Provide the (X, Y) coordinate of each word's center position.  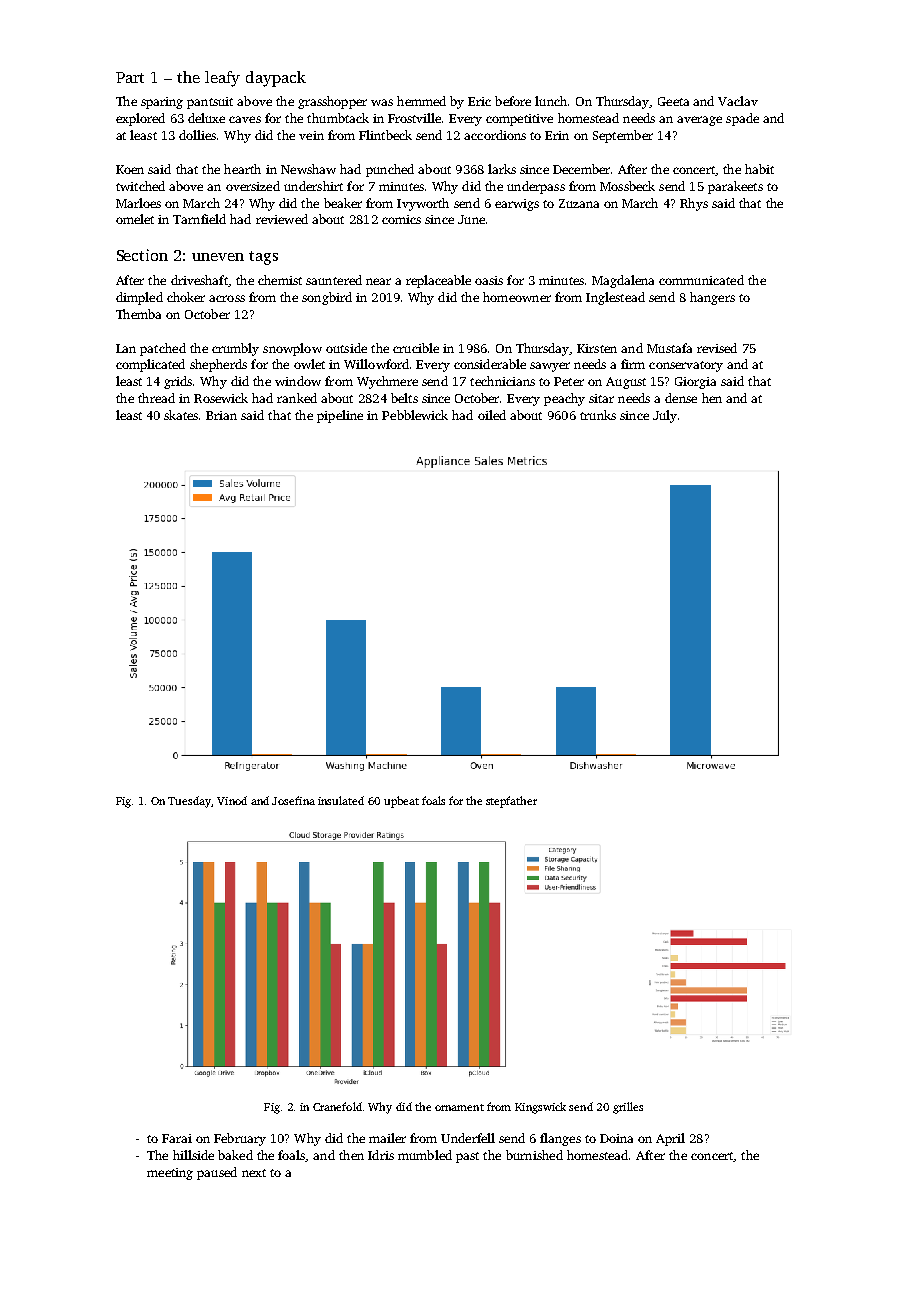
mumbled (425, 1155)
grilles (628, 1108)
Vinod (232, 800)
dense (681, 398)
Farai (177, 1138)
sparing (162, 103)
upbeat (401, 802)
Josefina (293, 800)
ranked (297, 398)
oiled (492, 415)
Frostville (414, 118)
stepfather (511, 802)
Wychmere (387, 382)
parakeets (735, 187)
